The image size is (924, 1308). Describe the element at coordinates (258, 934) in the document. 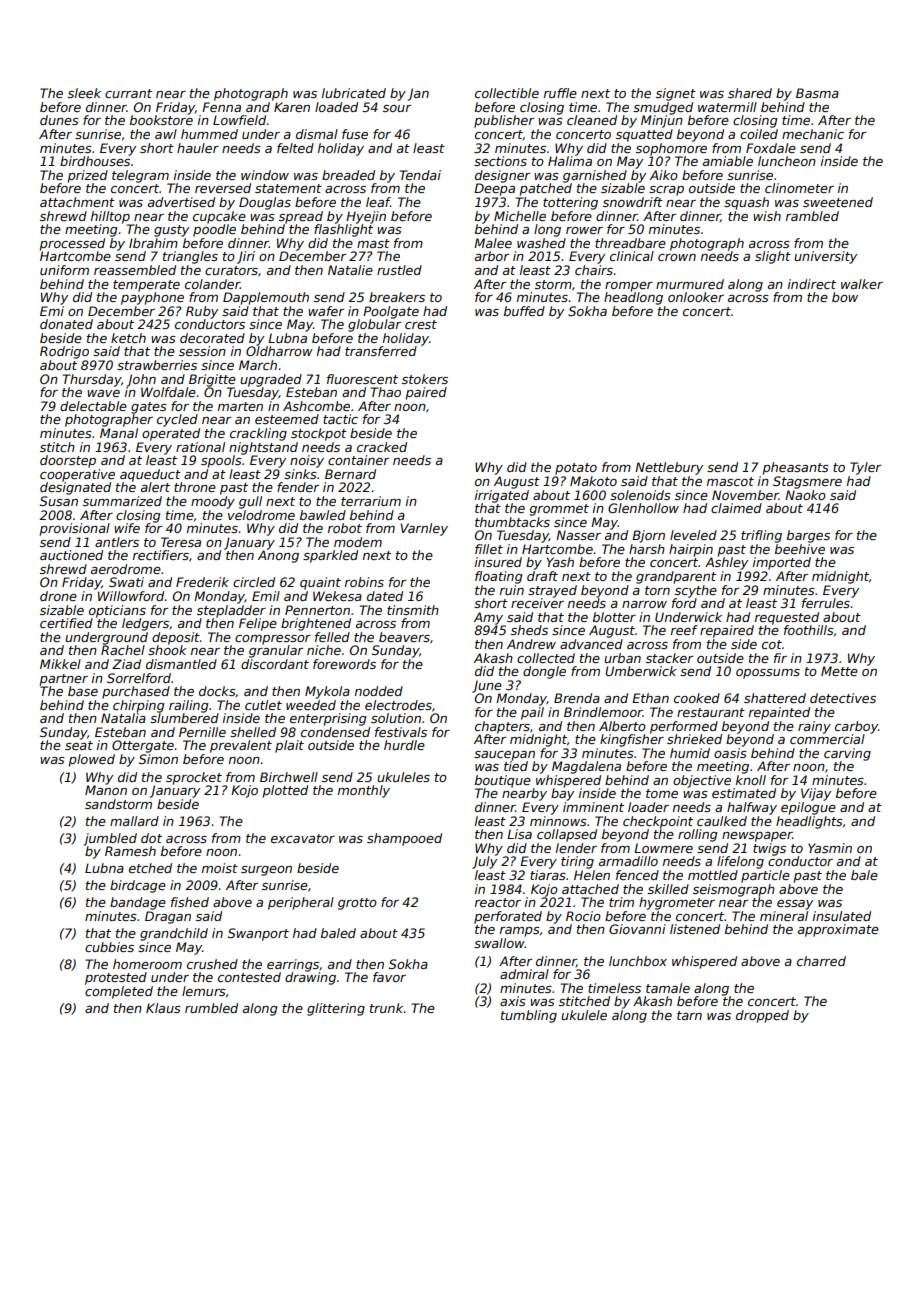

I see `Swanport` at that location.
